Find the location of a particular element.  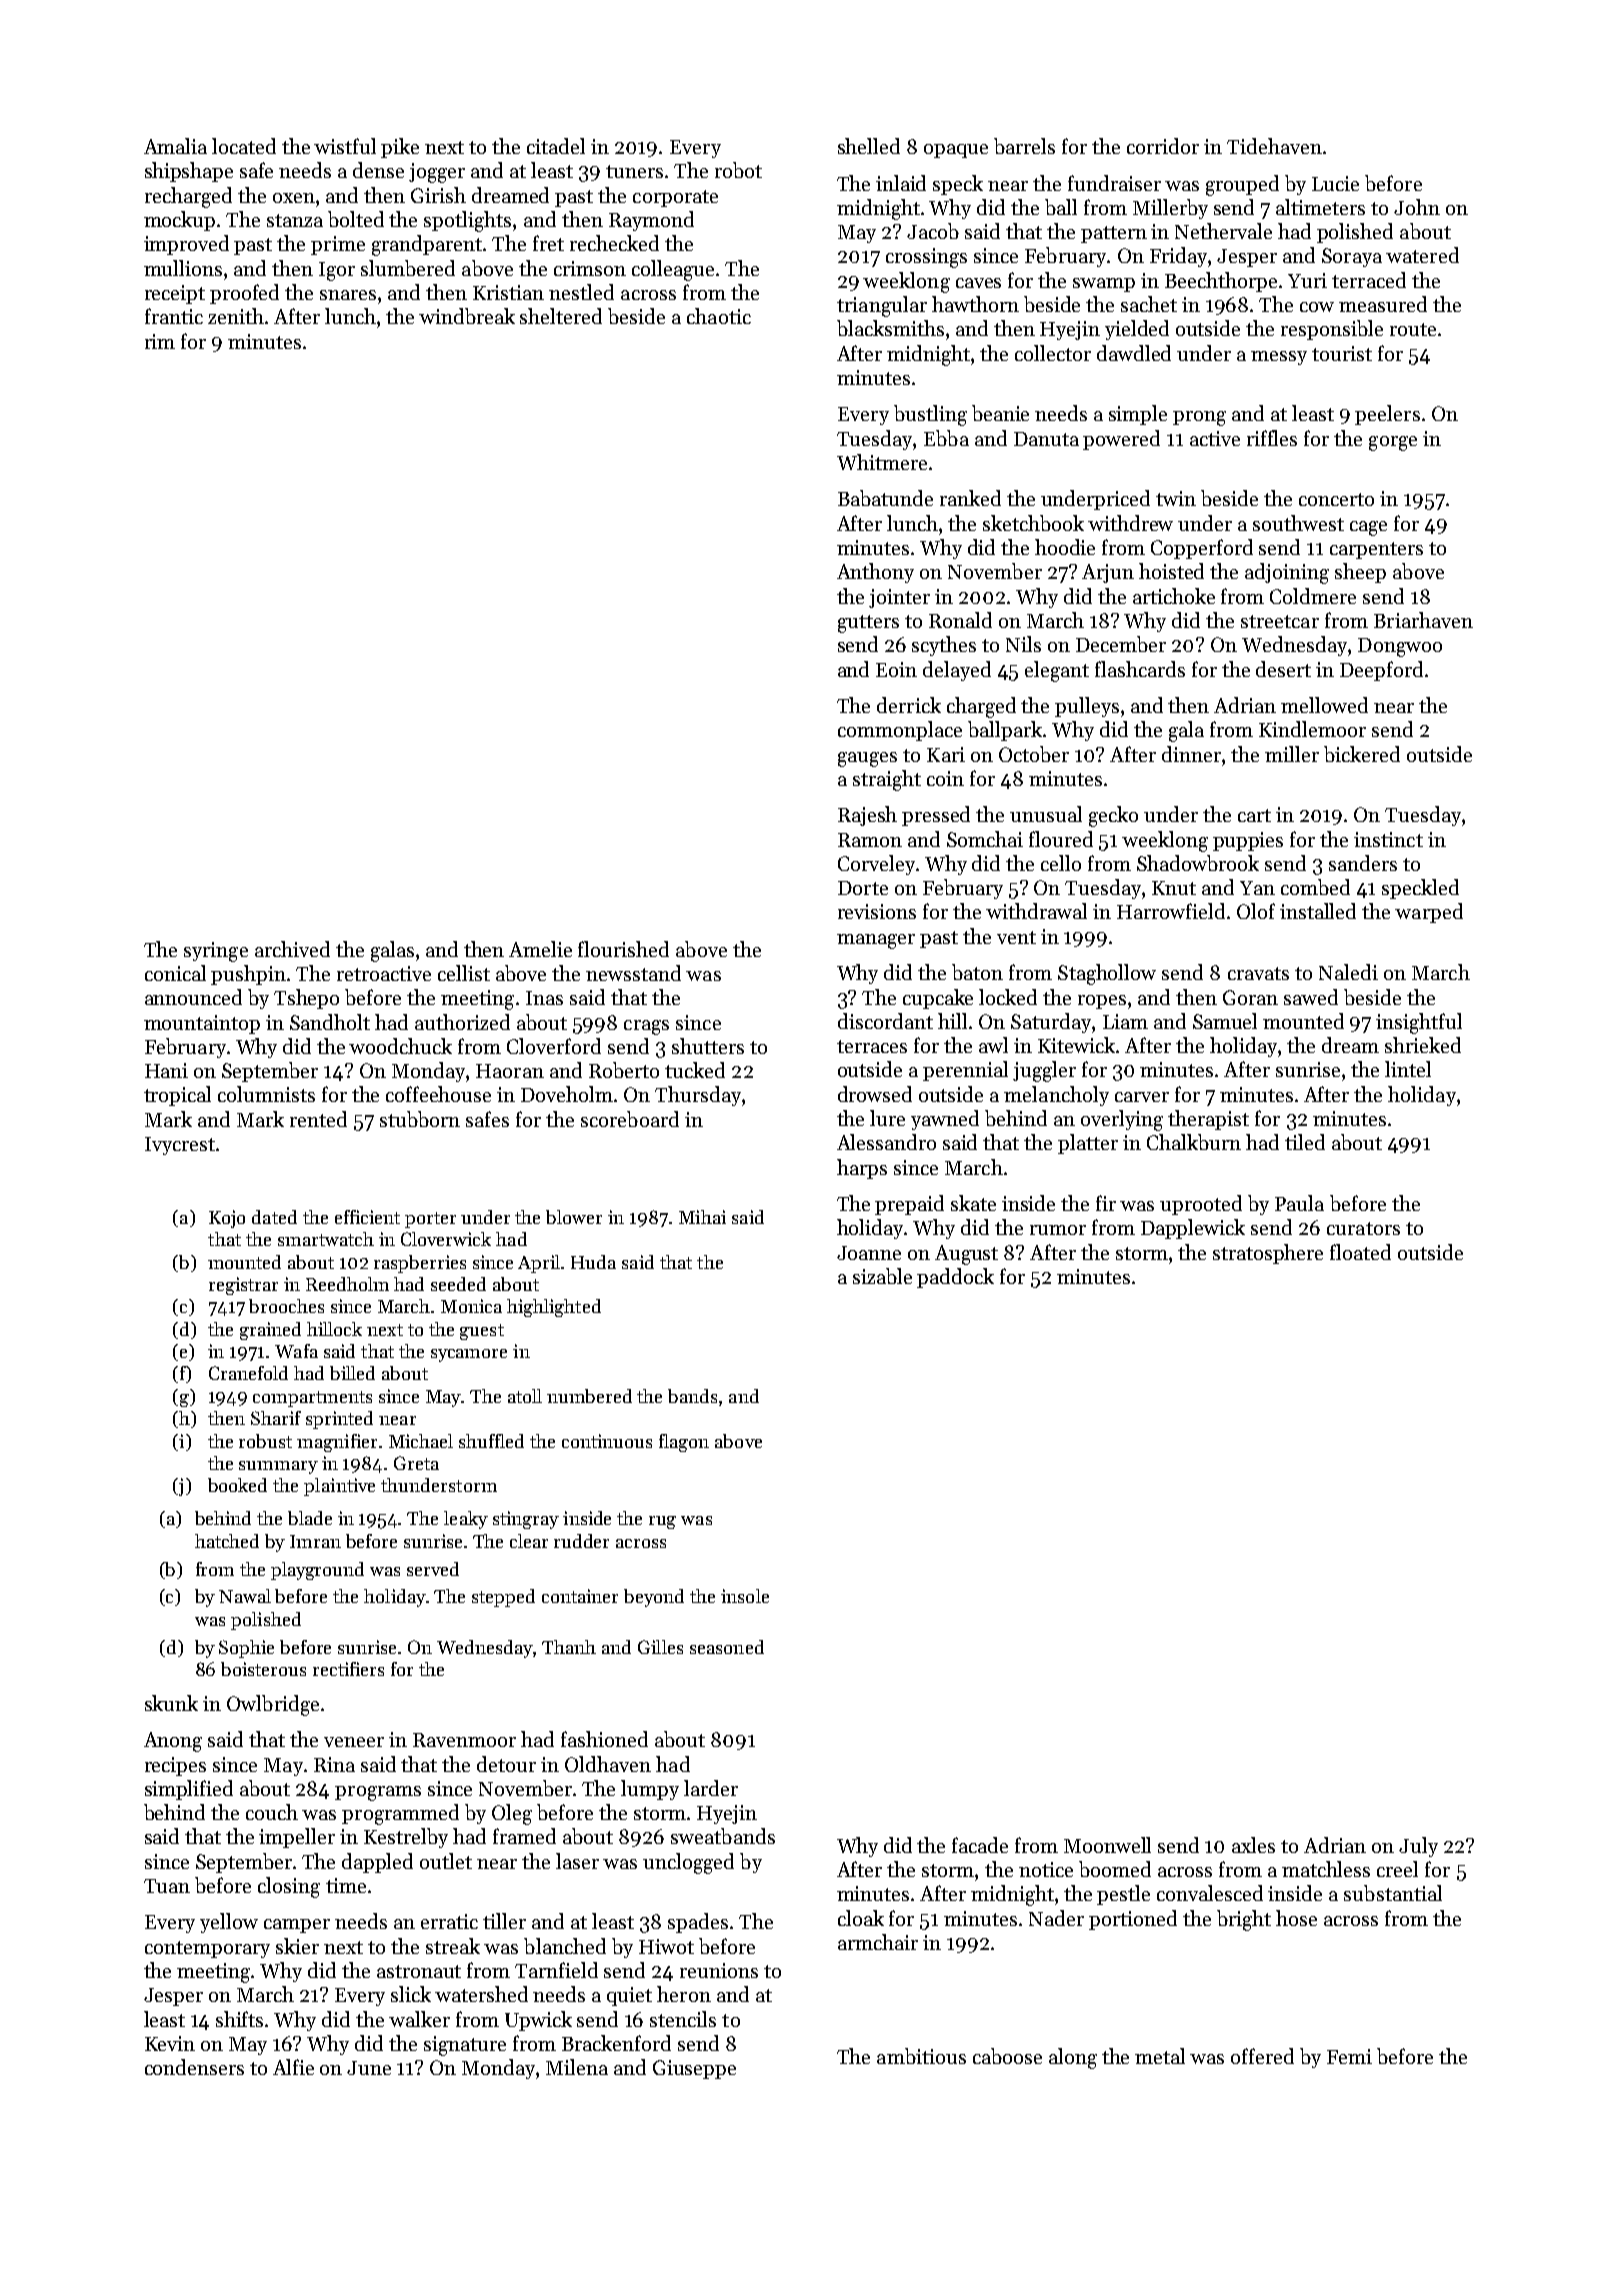

playground is located at coordinates (317, 1571).
